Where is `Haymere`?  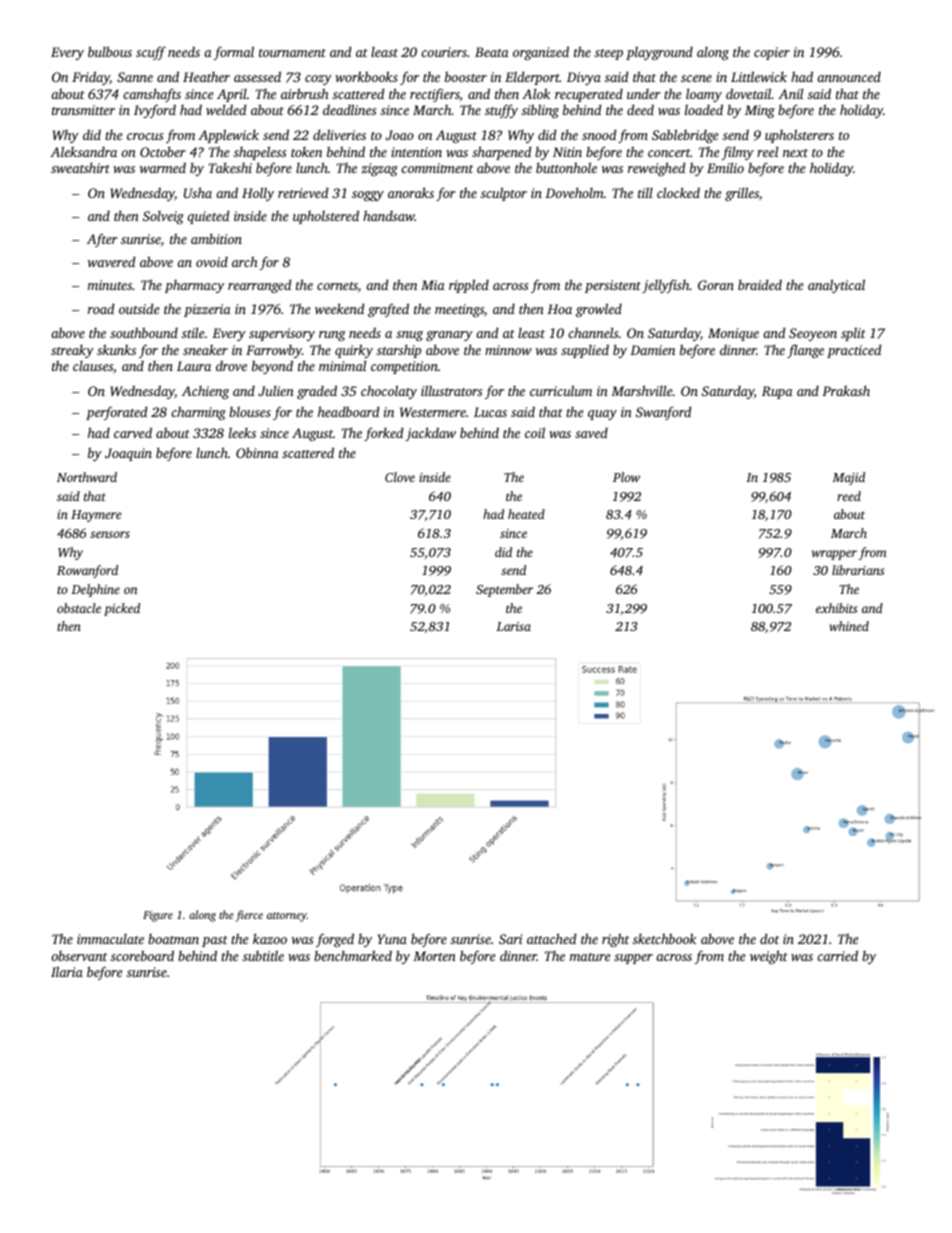 Haymere is located at coordinates (96, 516).
